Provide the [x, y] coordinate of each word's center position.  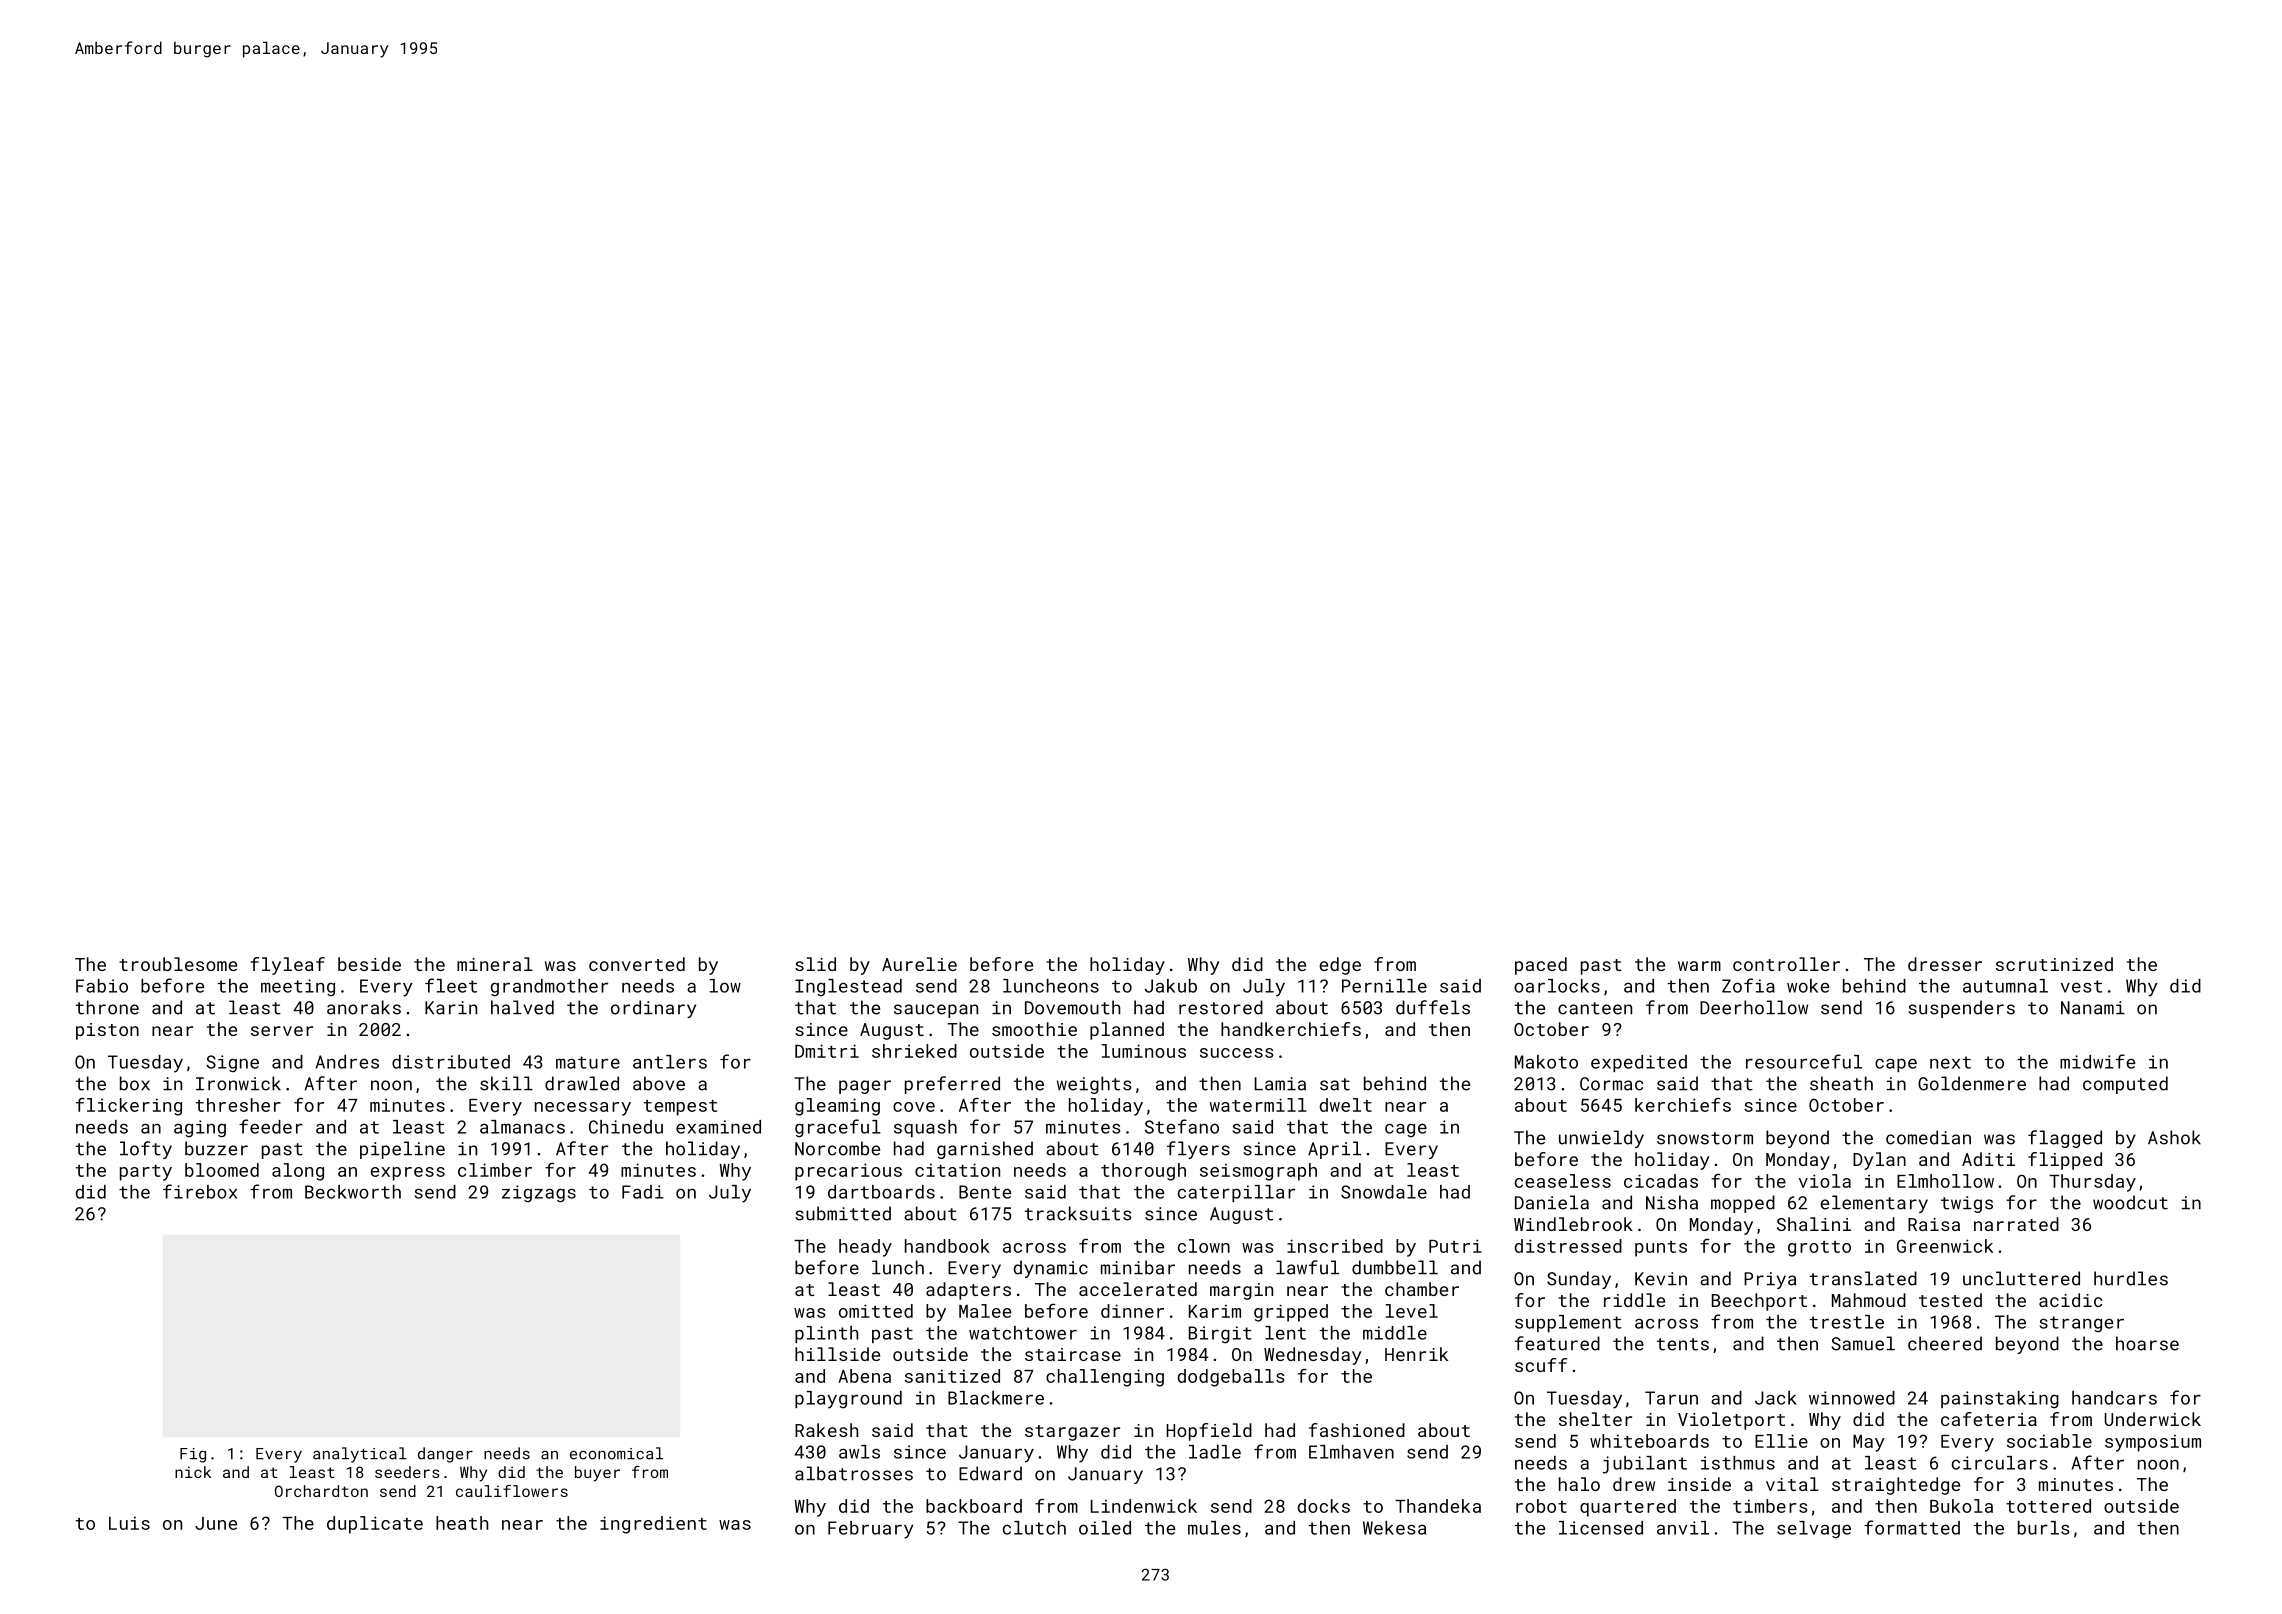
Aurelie [919, 964]
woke [1808, 986]
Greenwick [1945, 1246]
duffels [1433, 1007]
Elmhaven [1351, 1452]
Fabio [102, 986]
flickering [129, 1106]
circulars [2000, 1463]
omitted [876, 1311]
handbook [947, 1246]
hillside [837, 1354]
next [1950, 1062]
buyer [597, 1474]
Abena [864, 1376]
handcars [2114, 1398]
